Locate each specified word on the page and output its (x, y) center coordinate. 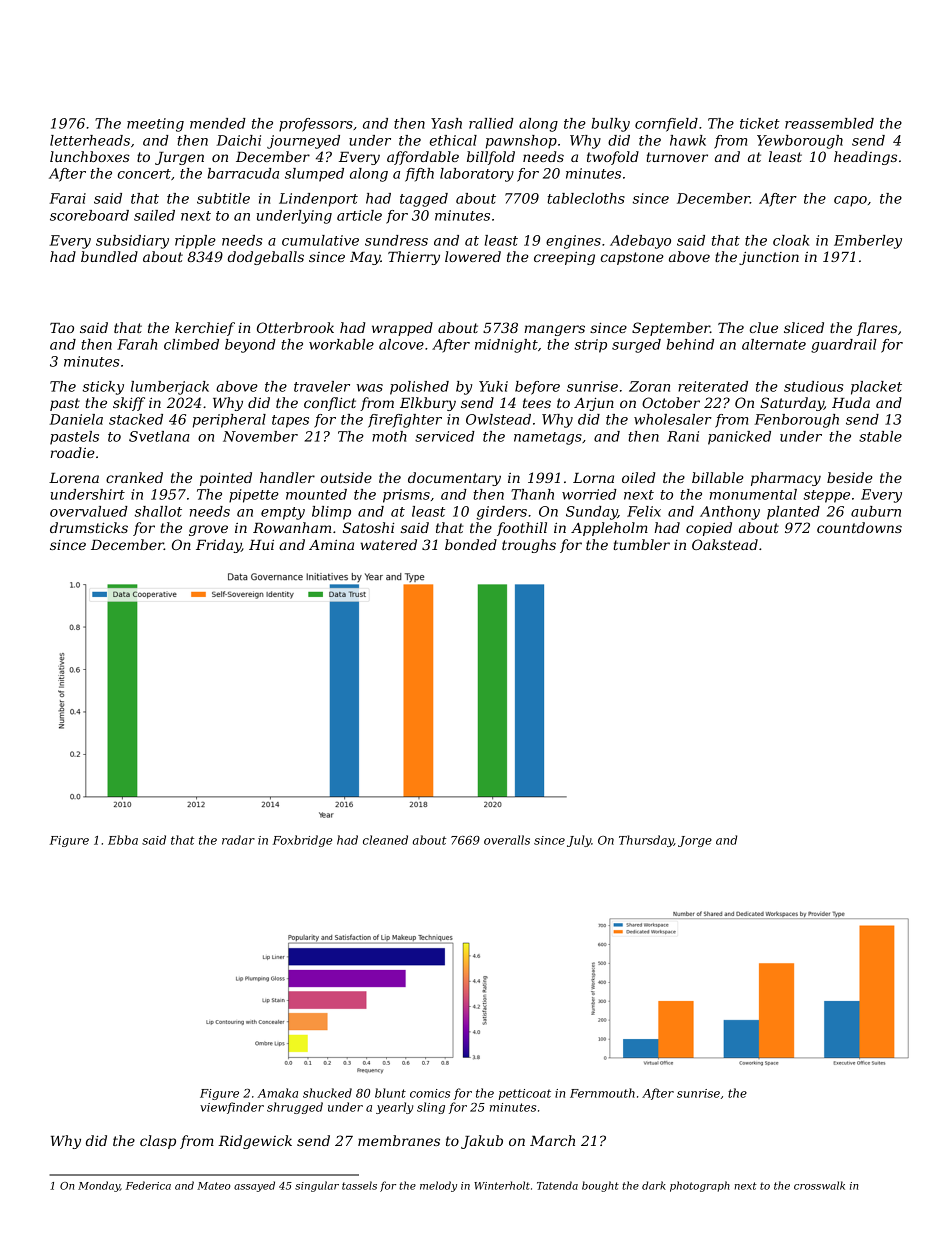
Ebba (123, 840)
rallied (491, 123)
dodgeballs (266, 258)
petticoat (525, 1094)
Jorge (695, 841)
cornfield (666, 125)
